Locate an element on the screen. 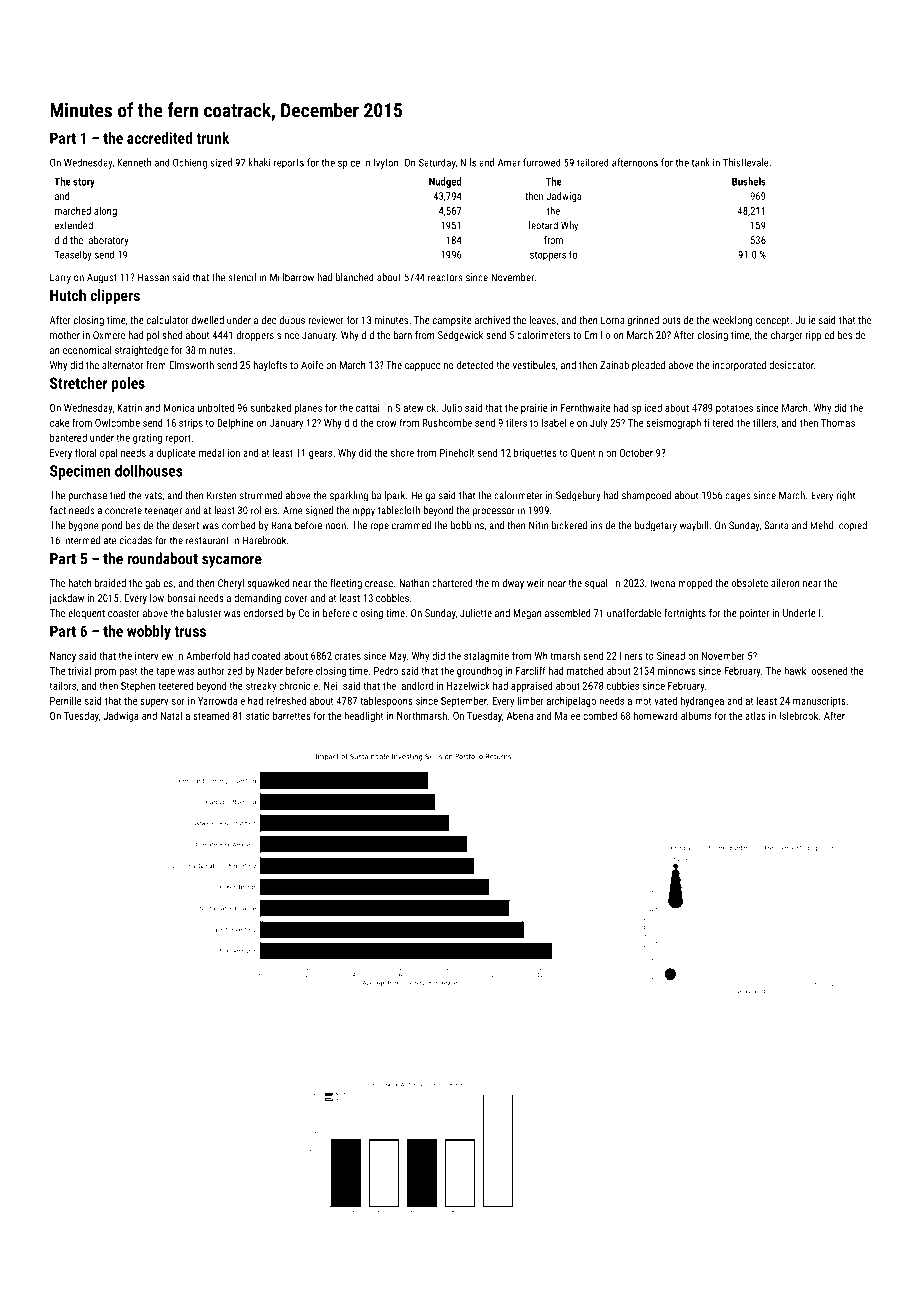 The width and height of the screenshot is (924, 1308). crates is located at coordinates (348, 656).
